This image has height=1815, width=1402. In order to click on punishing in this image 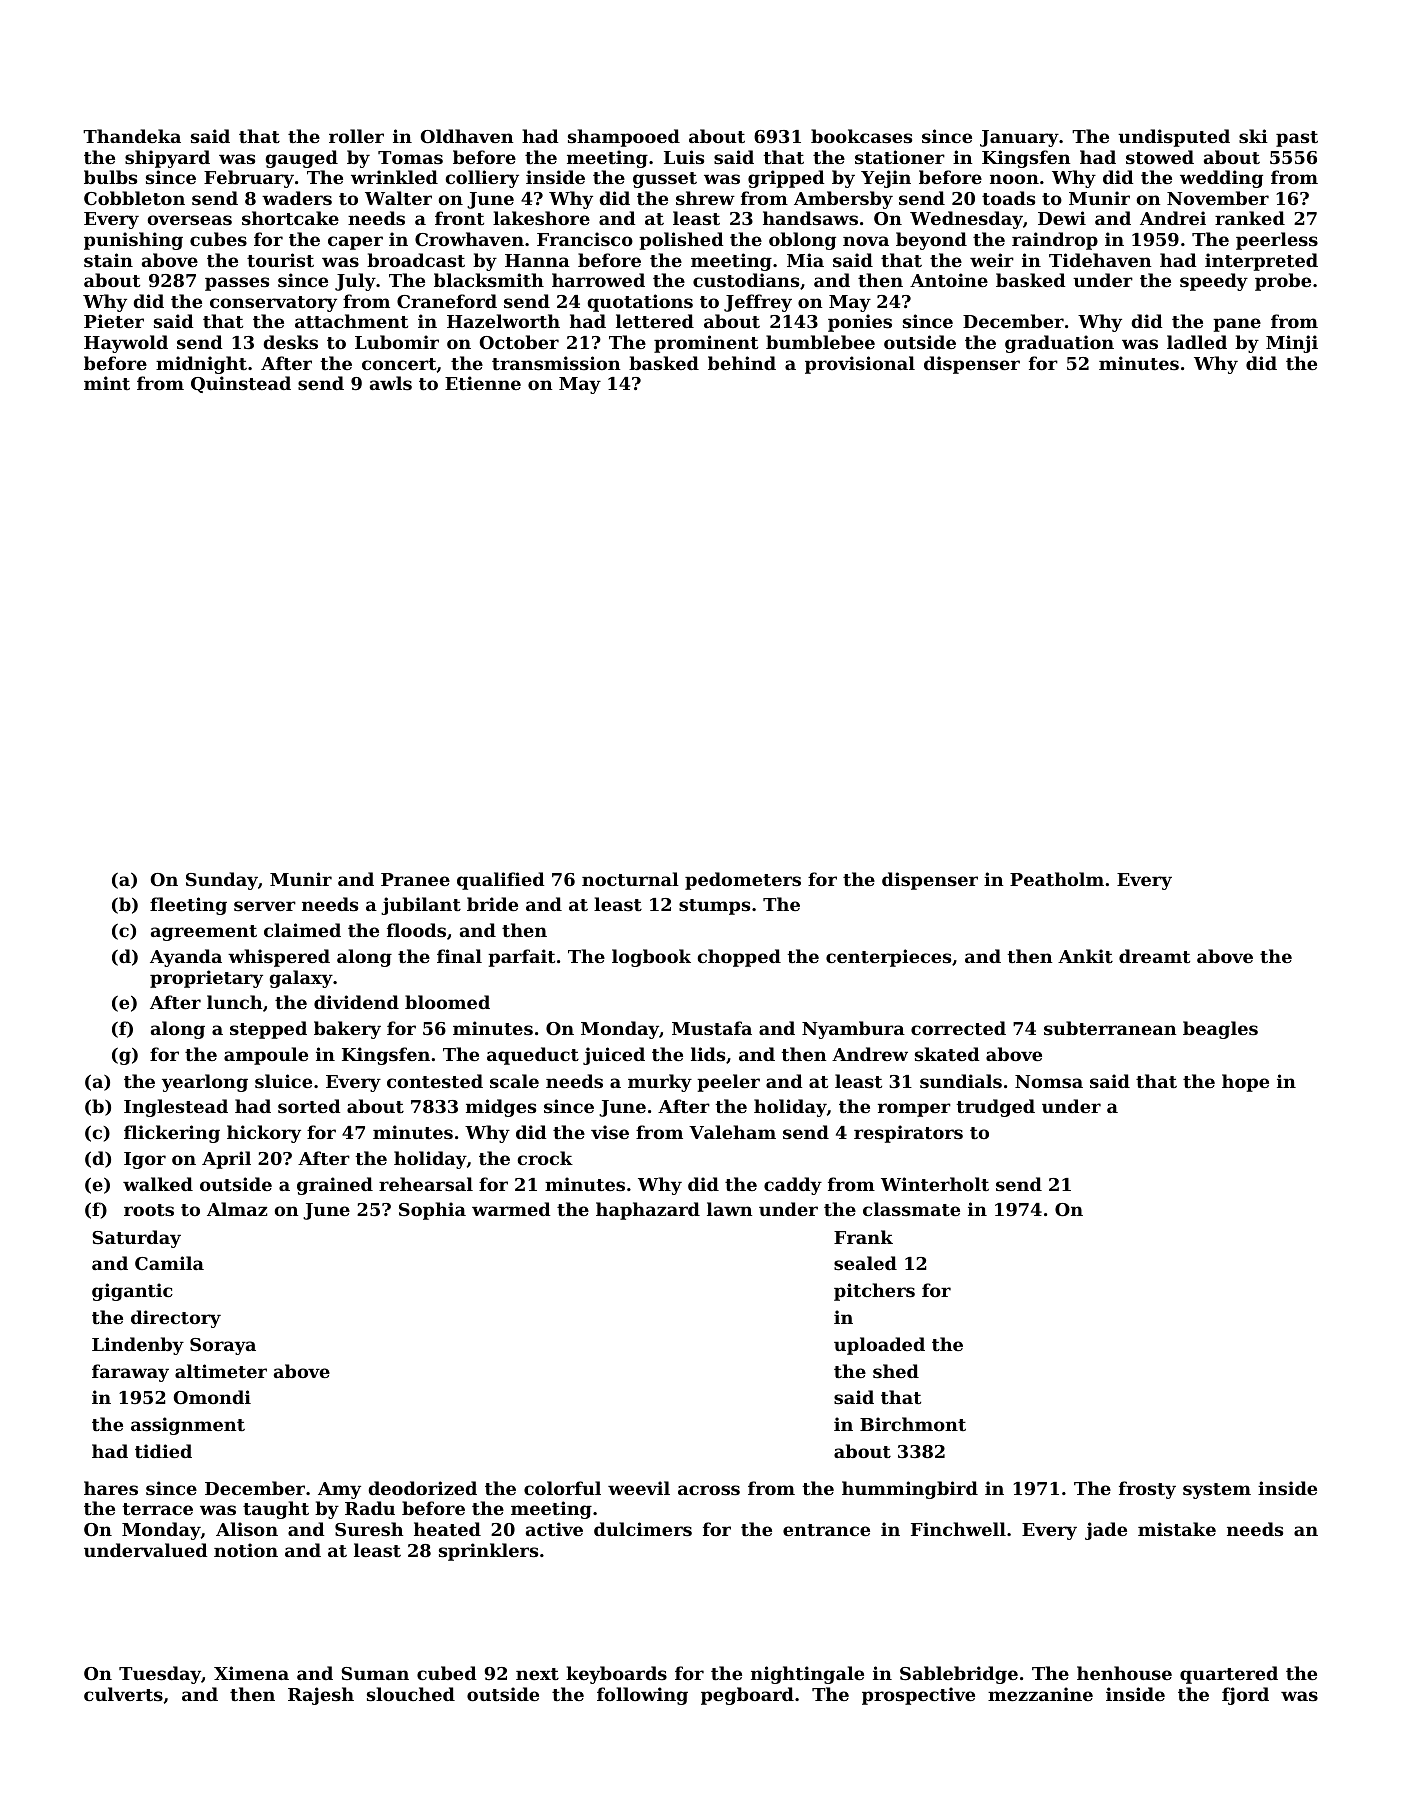, I will do `click(133, 241)`.
